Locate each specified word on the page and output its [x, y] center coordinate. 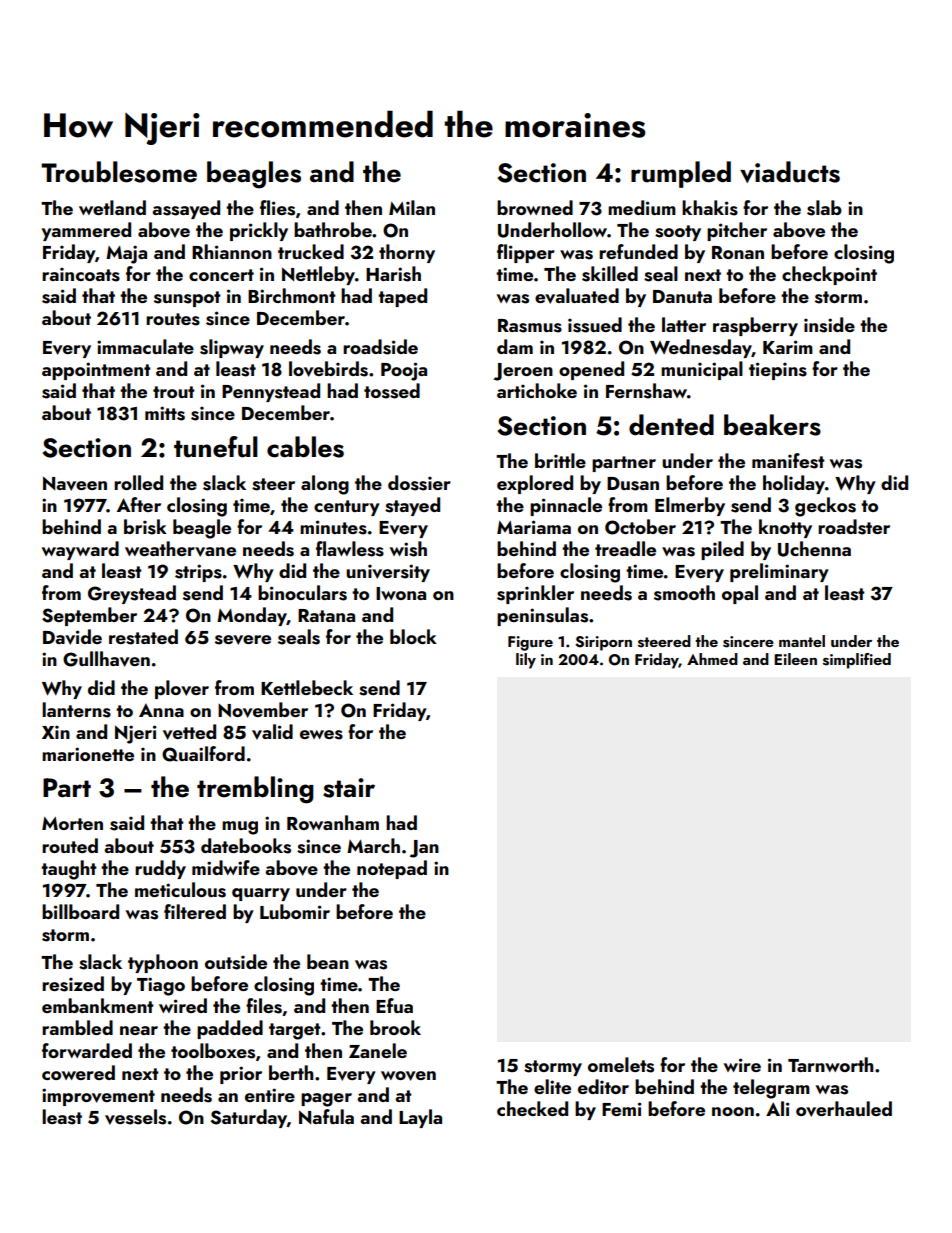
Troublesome [119, 172]
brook [395, 1027]
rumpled [681, 174]
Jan [424, 849]
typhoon [163, 963]
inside [829, 325]
